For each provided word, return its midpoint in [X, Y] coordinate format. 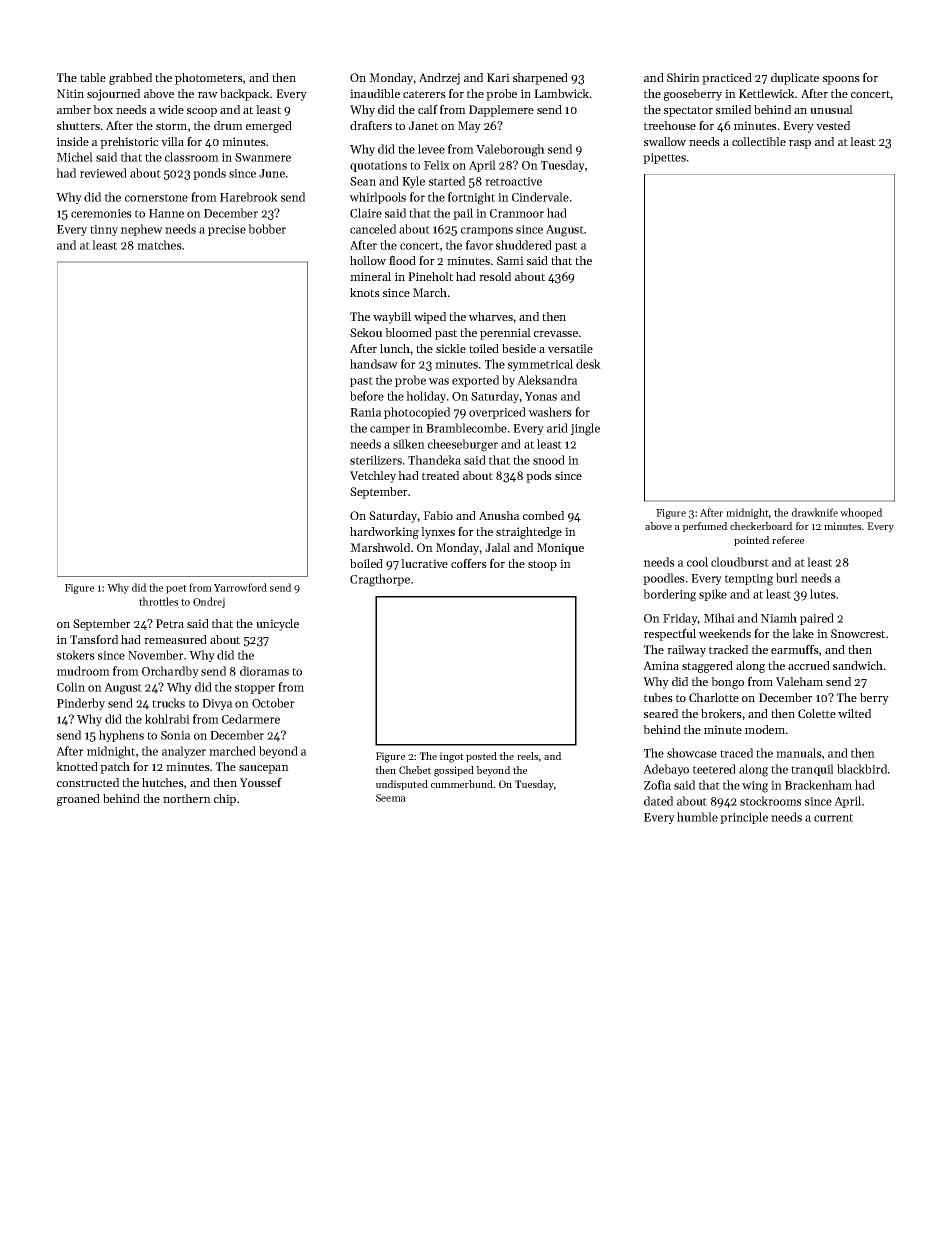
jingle [585, 429]
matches [159, 245]
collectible [759, 141]
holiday [426, 397]
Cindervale [540, 197]
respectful [670, 634]
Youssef [261, 782]
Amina [661, 665]
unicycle [277, 625]
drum [228, 125]
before [367, 396]
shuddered [524, 245]
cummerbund [462, 784]
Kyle [413, 182]
